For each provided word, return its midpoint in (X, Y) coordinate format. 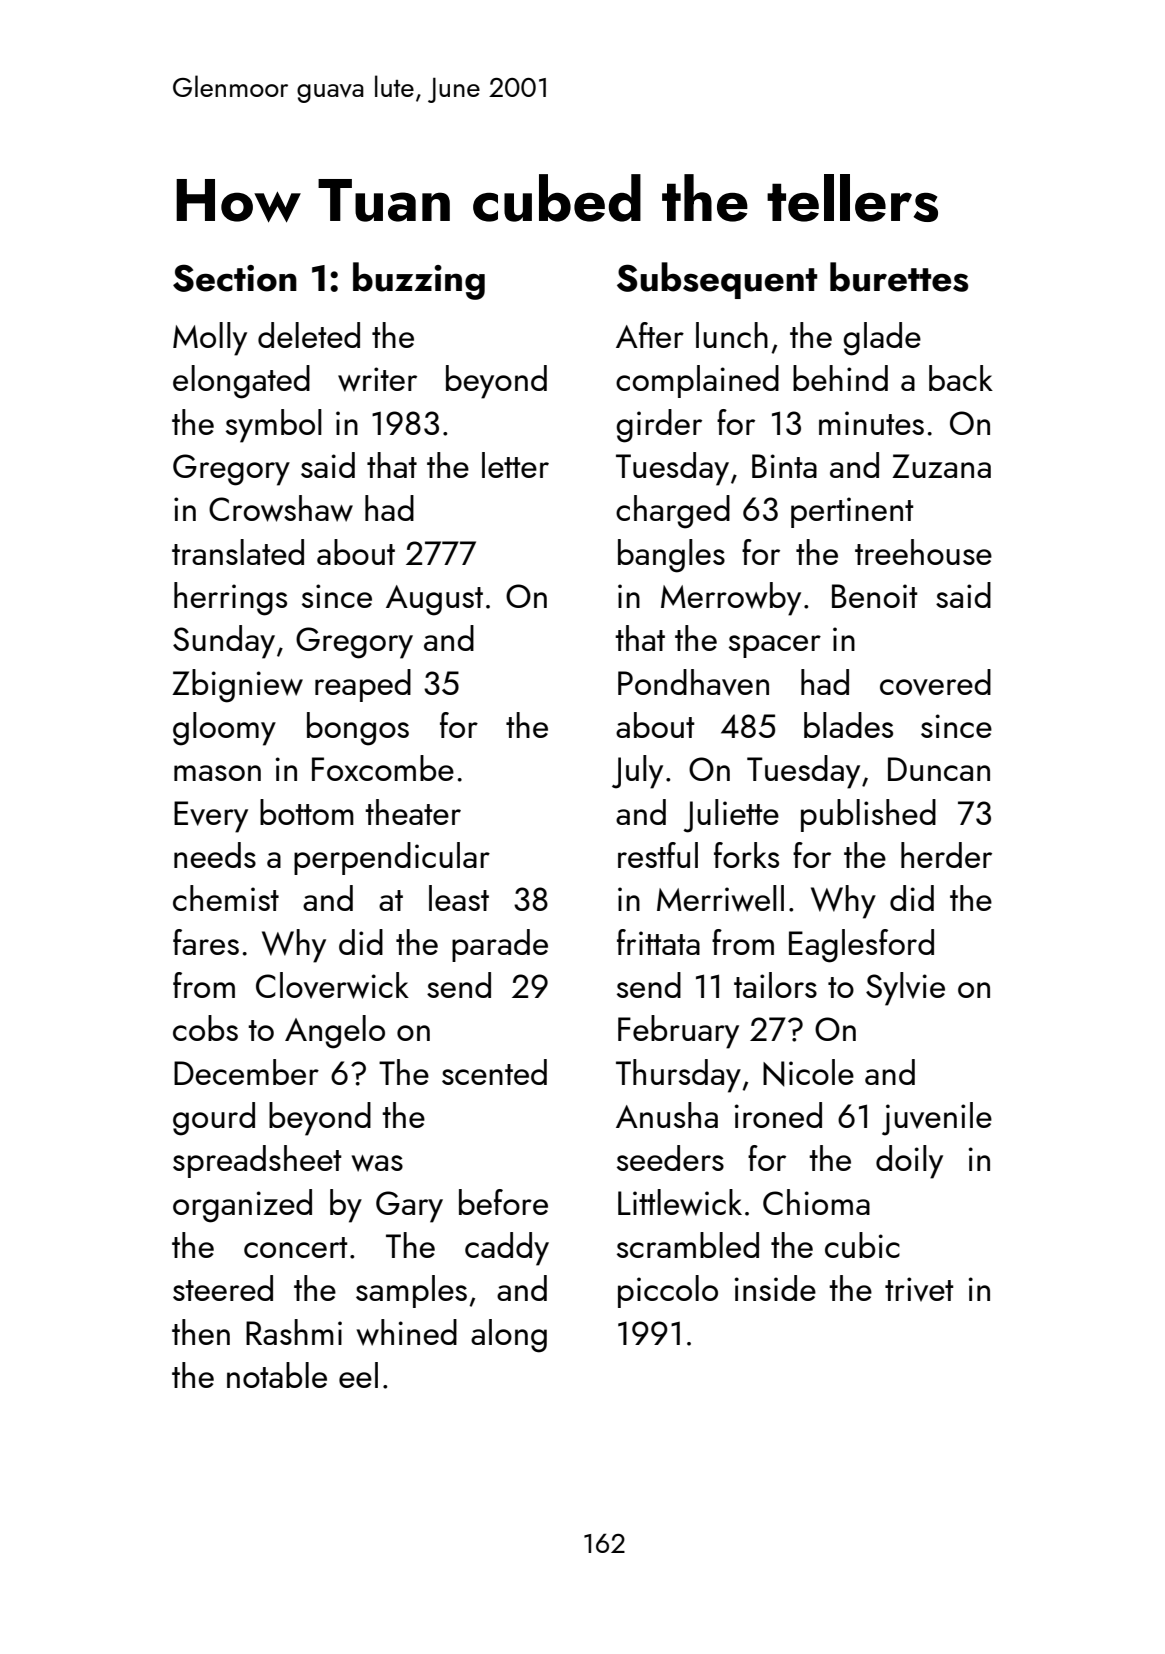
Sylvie (905, 989)
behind (840, 378)
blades (848, 725)
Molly (210, 339)
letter (515, 465)
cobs (205, 1028)
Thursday (678, 1076)
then (201, 1332)
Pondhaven (693, 682)
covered (935, 682)
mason (217, 773)
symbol (274, 426)
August (434, 600)
